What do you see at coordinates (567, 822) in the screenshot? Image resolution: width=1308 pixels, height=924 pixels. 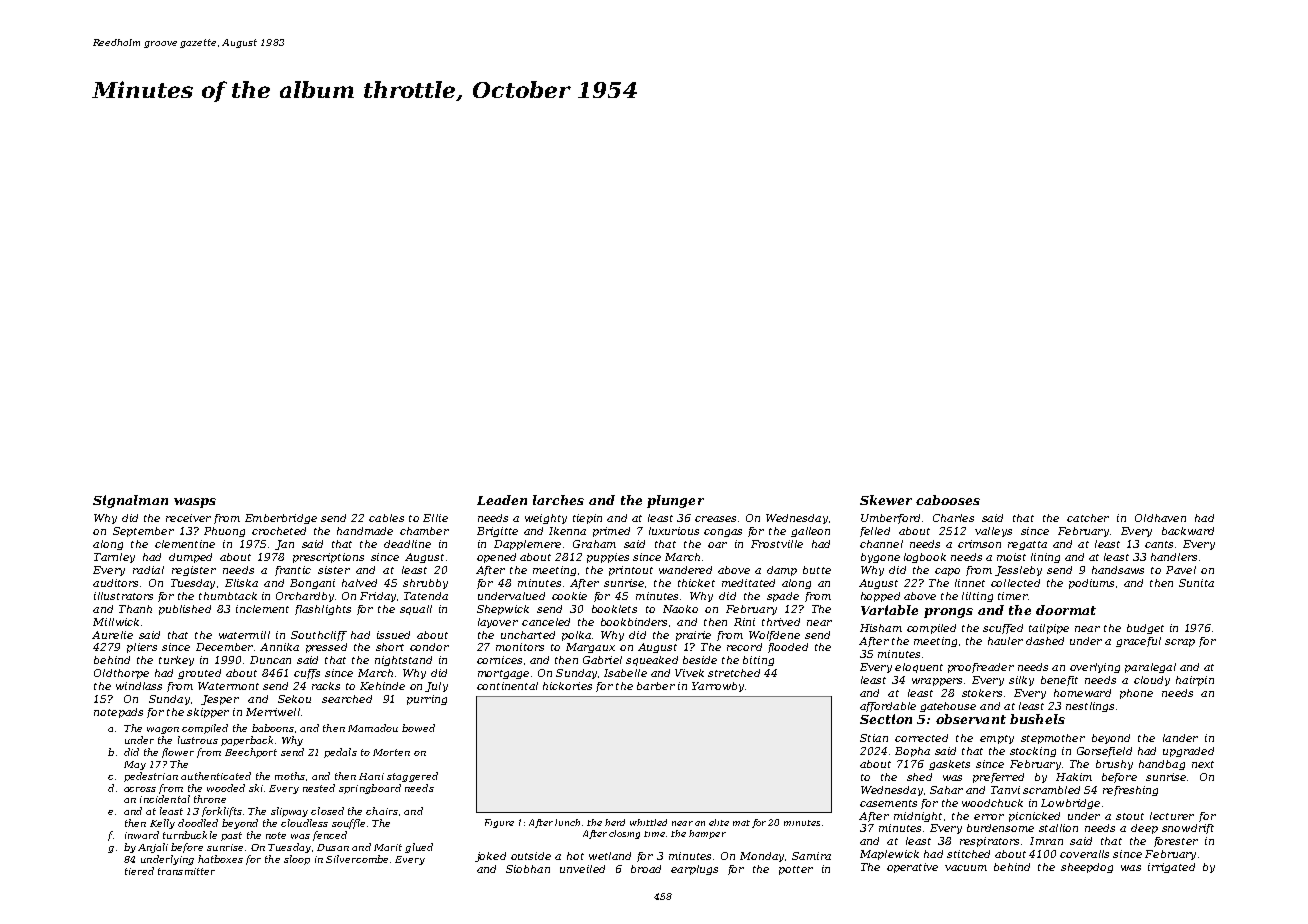 I see `lunch` at bounding box center [567, 822].
